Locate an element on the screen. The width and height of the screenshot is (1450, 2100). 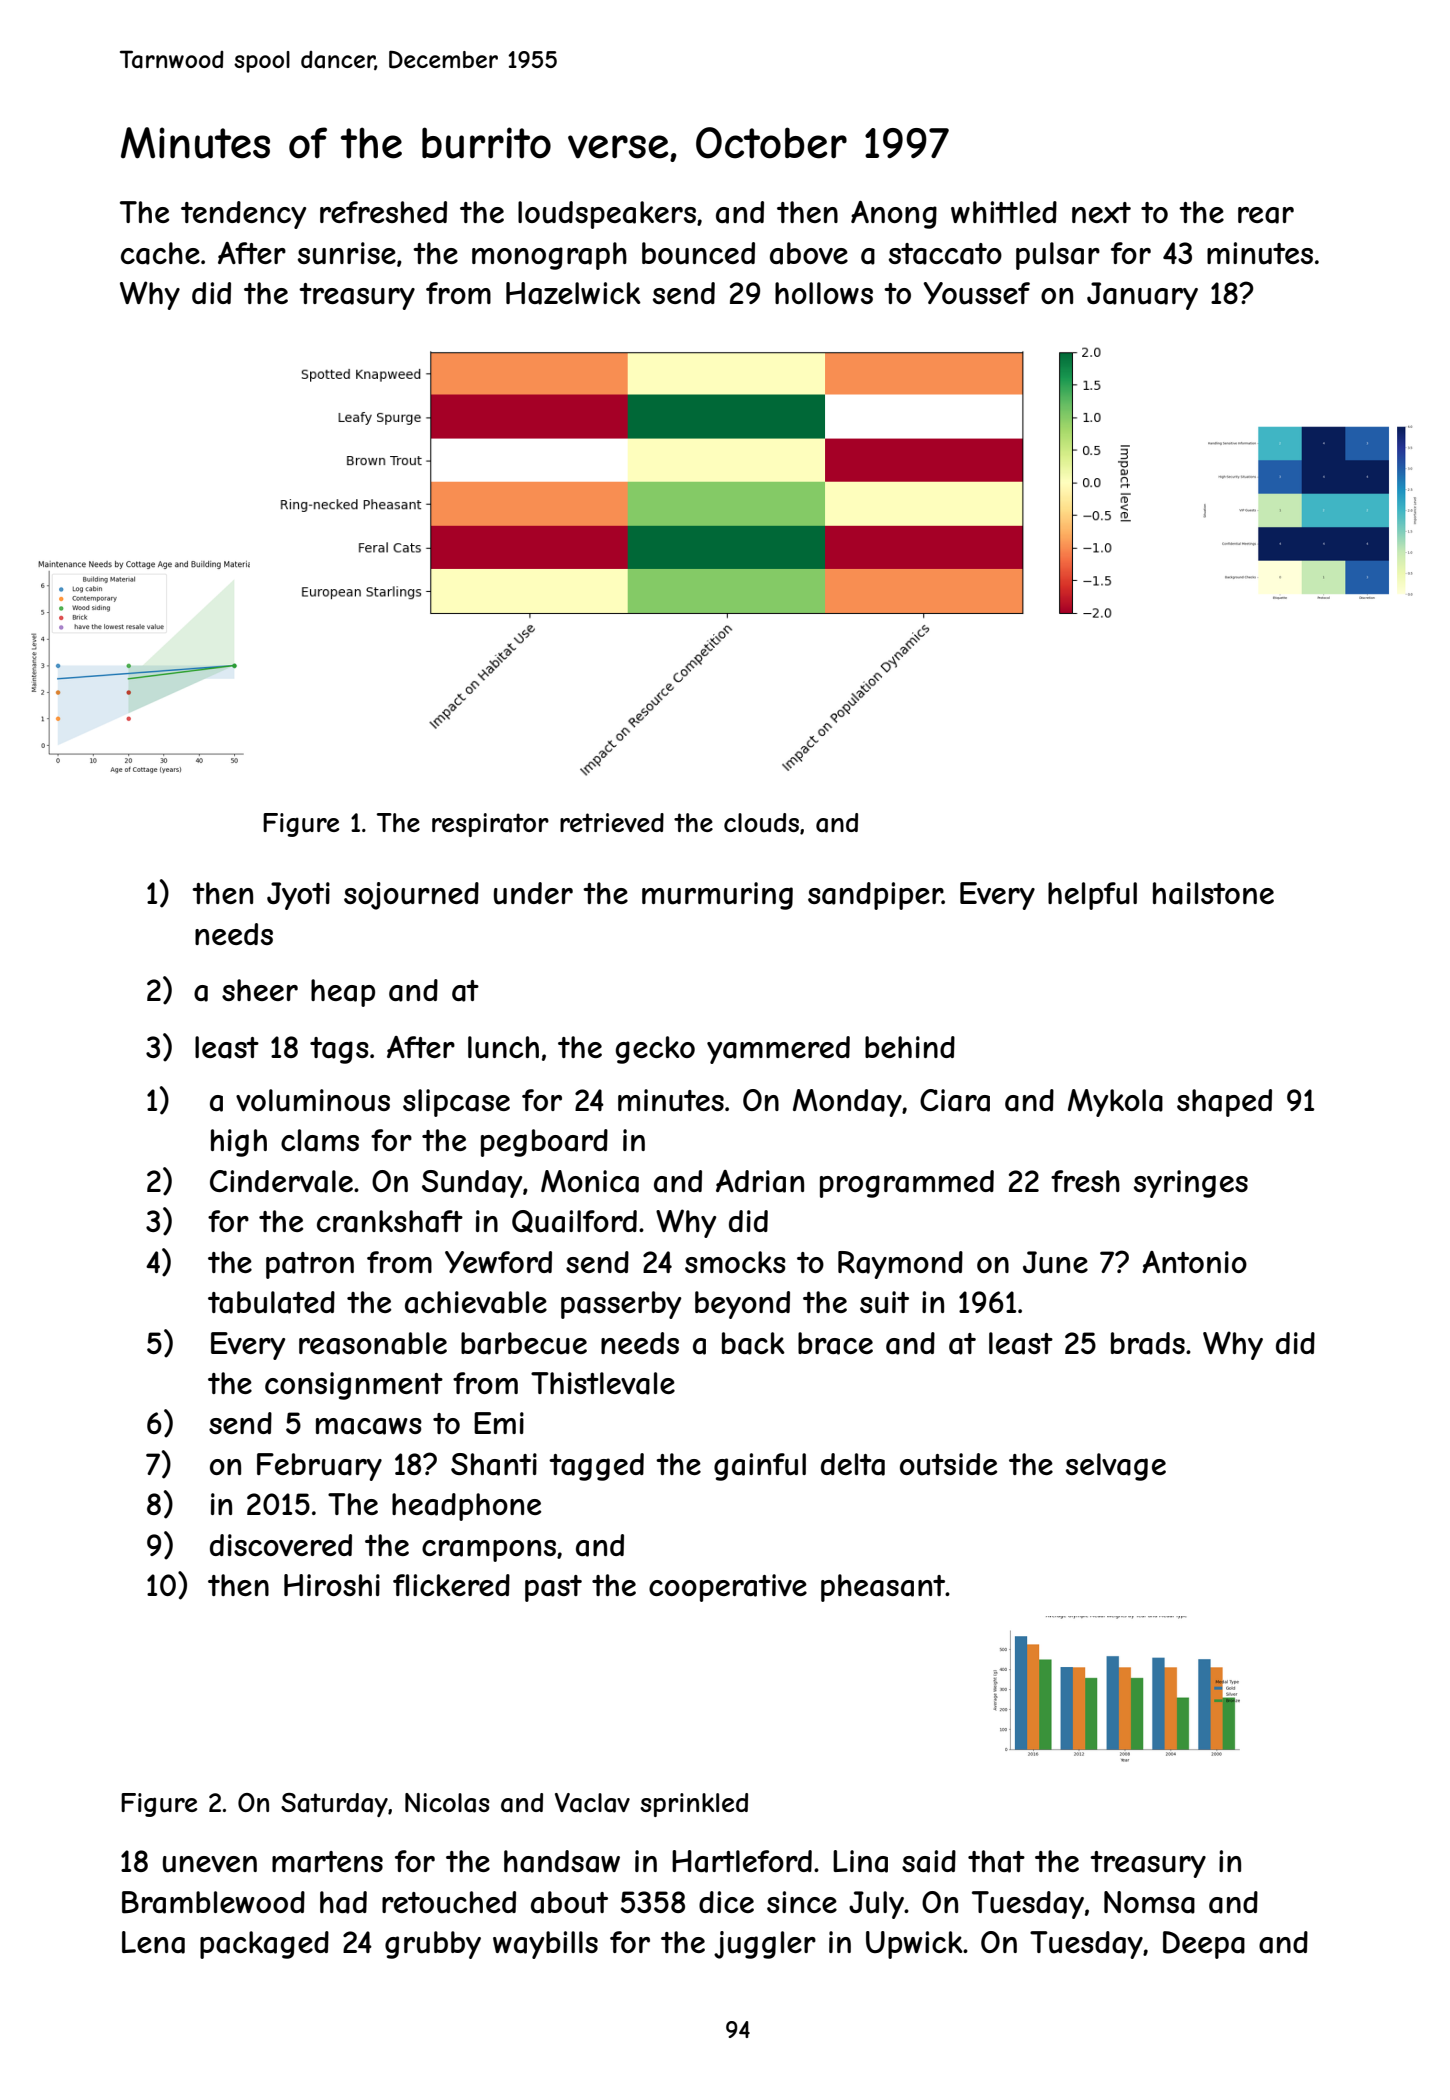
Monica is located at coordinates (590, 1181).
